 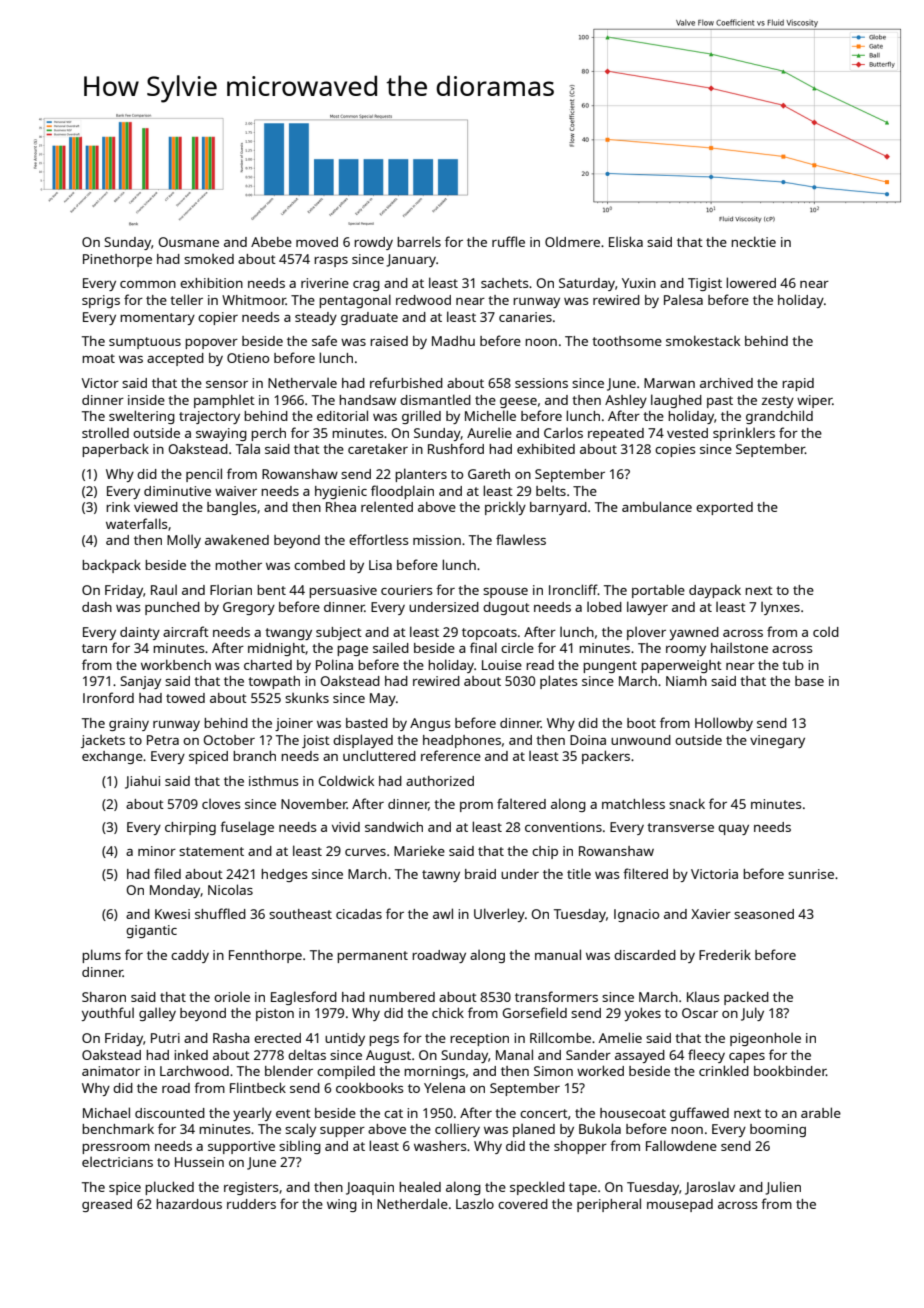 I want to click on Gorsefield, so click(x=534, y=1012).
